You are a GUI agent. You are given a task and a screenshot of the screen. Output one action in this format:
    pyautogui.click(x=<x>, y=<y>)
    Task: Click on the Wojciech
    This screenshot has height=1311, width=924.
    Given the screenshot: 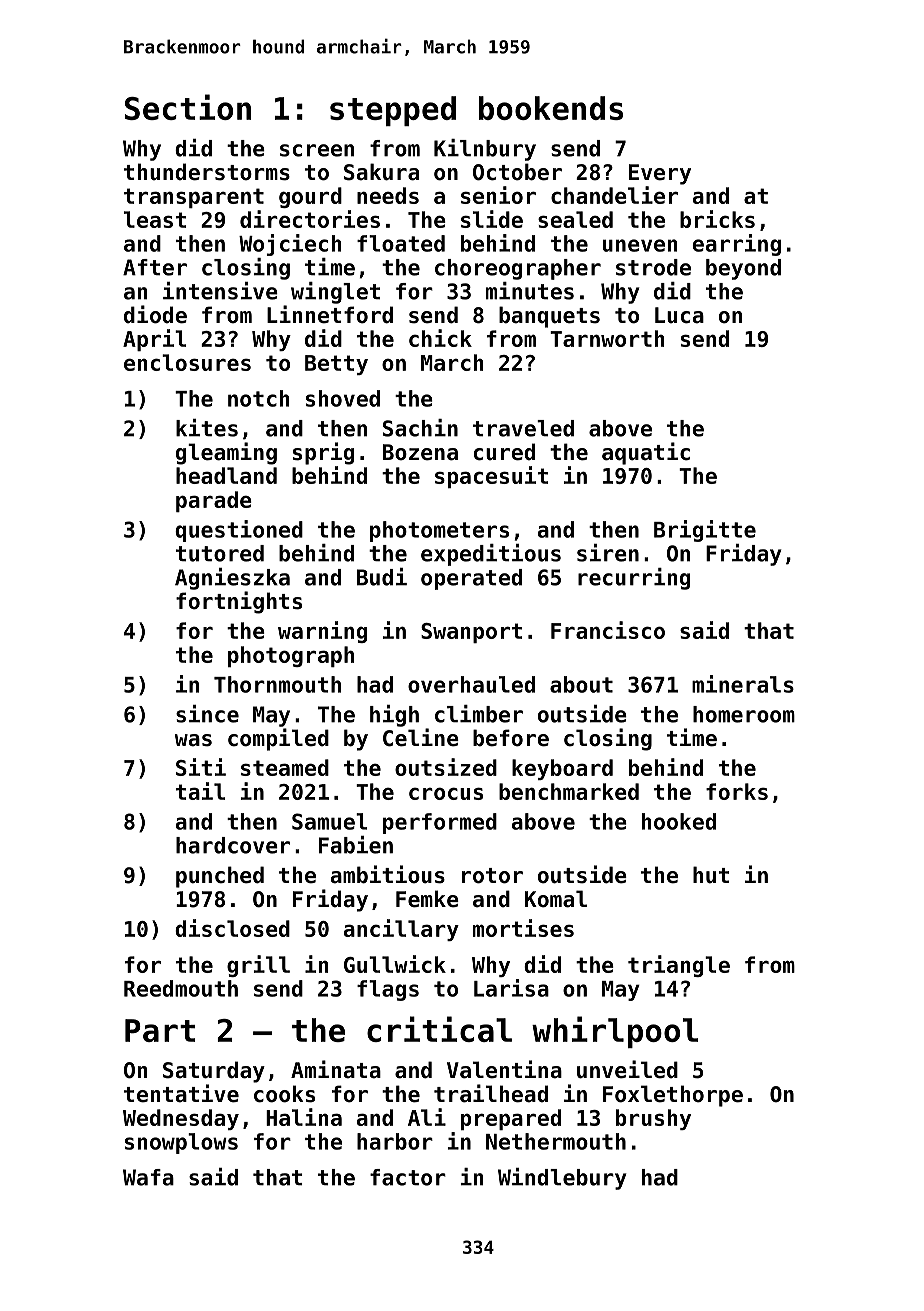 What is the action you would take?
    pyautogui.click(x=290, y=245)
